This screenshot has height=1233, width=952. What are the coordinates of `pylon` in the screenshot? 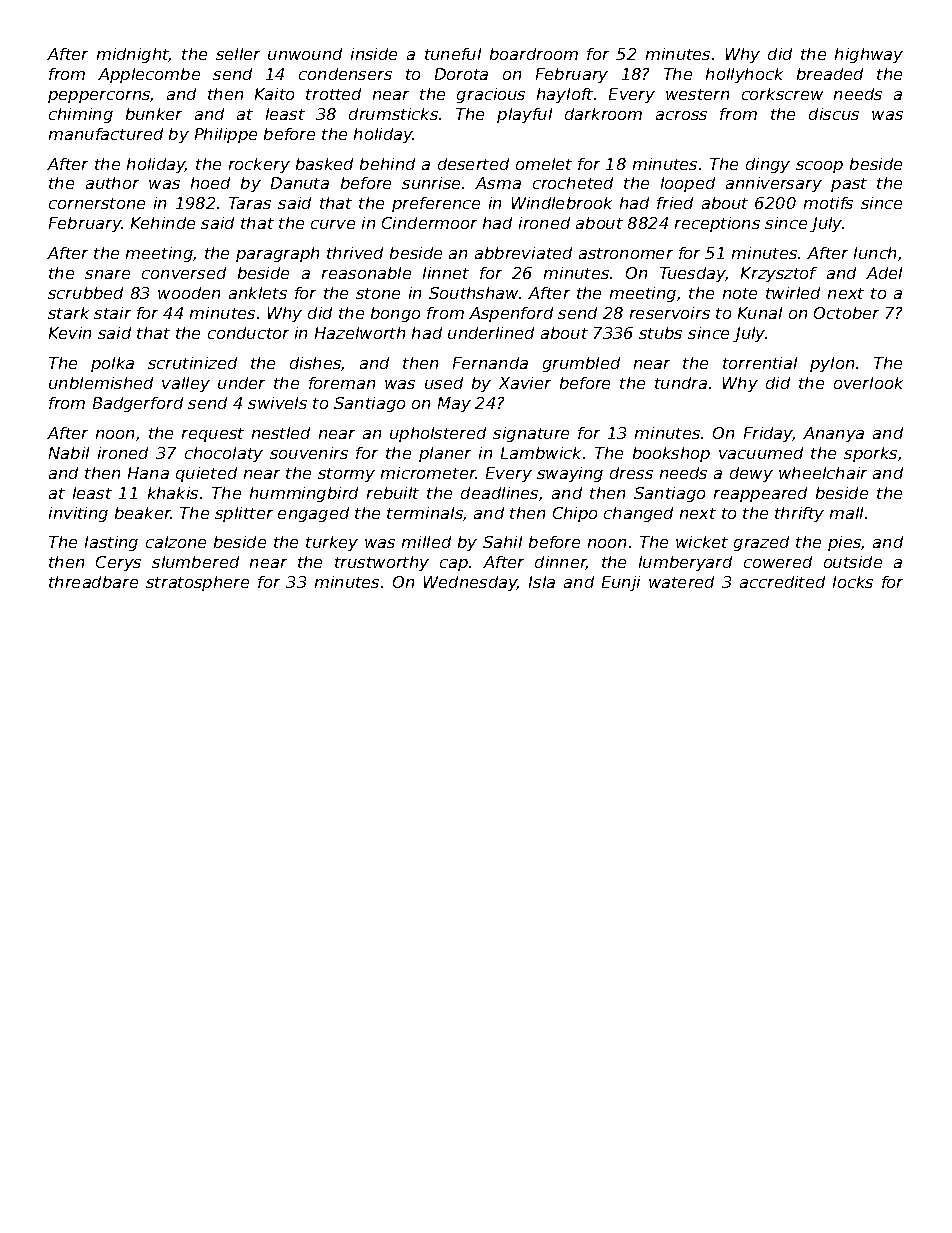 It's located at (832, 364).
